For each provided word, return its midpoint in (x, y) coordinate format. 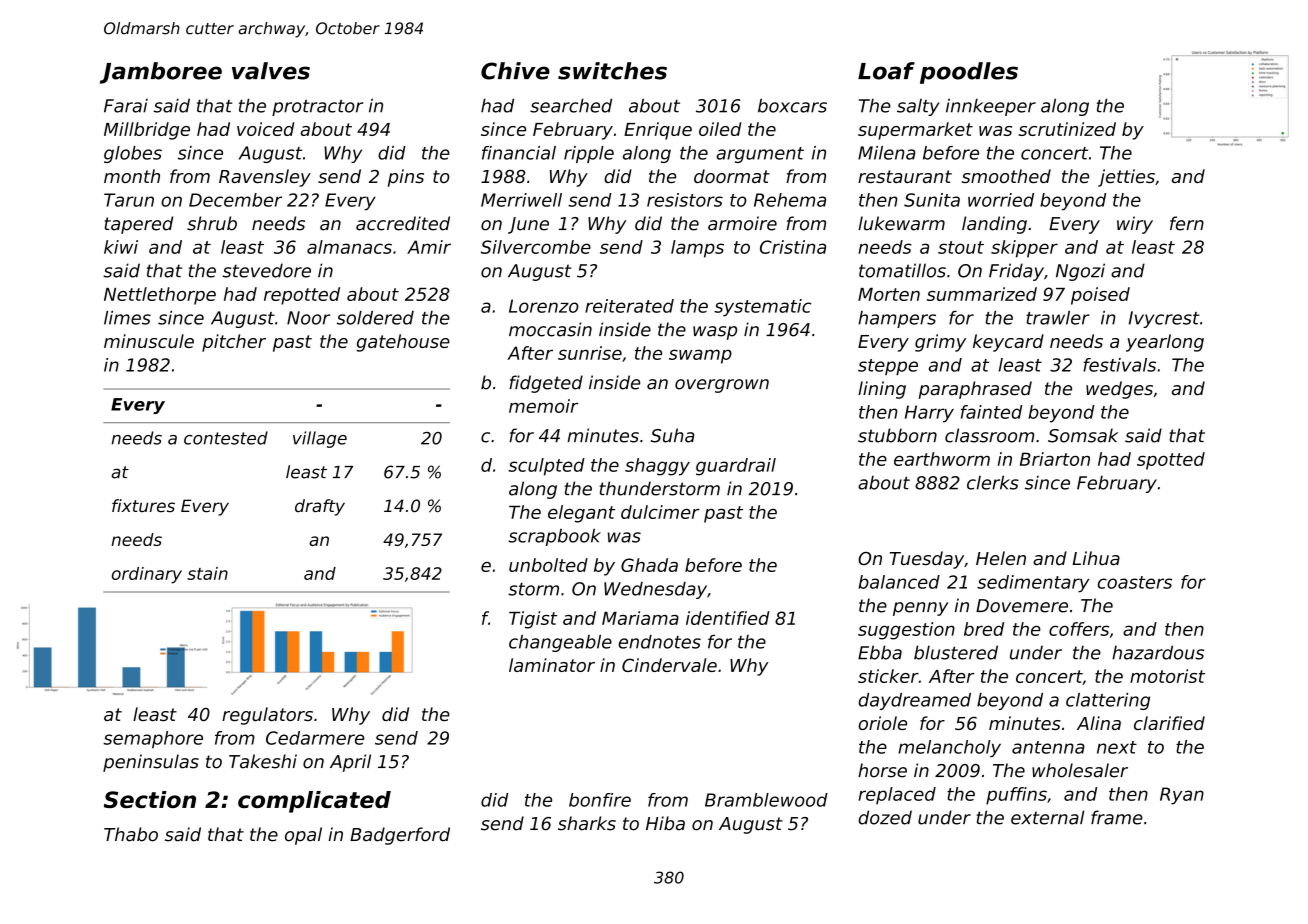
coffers (1079, 629)
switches (612, 71)
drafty (320, 507)
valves (271, 71)
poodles (969, 73)
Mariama (640, 618)
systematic (762, 308)
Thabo (131, 834)
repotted (302, 296)
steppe (888, 367)
